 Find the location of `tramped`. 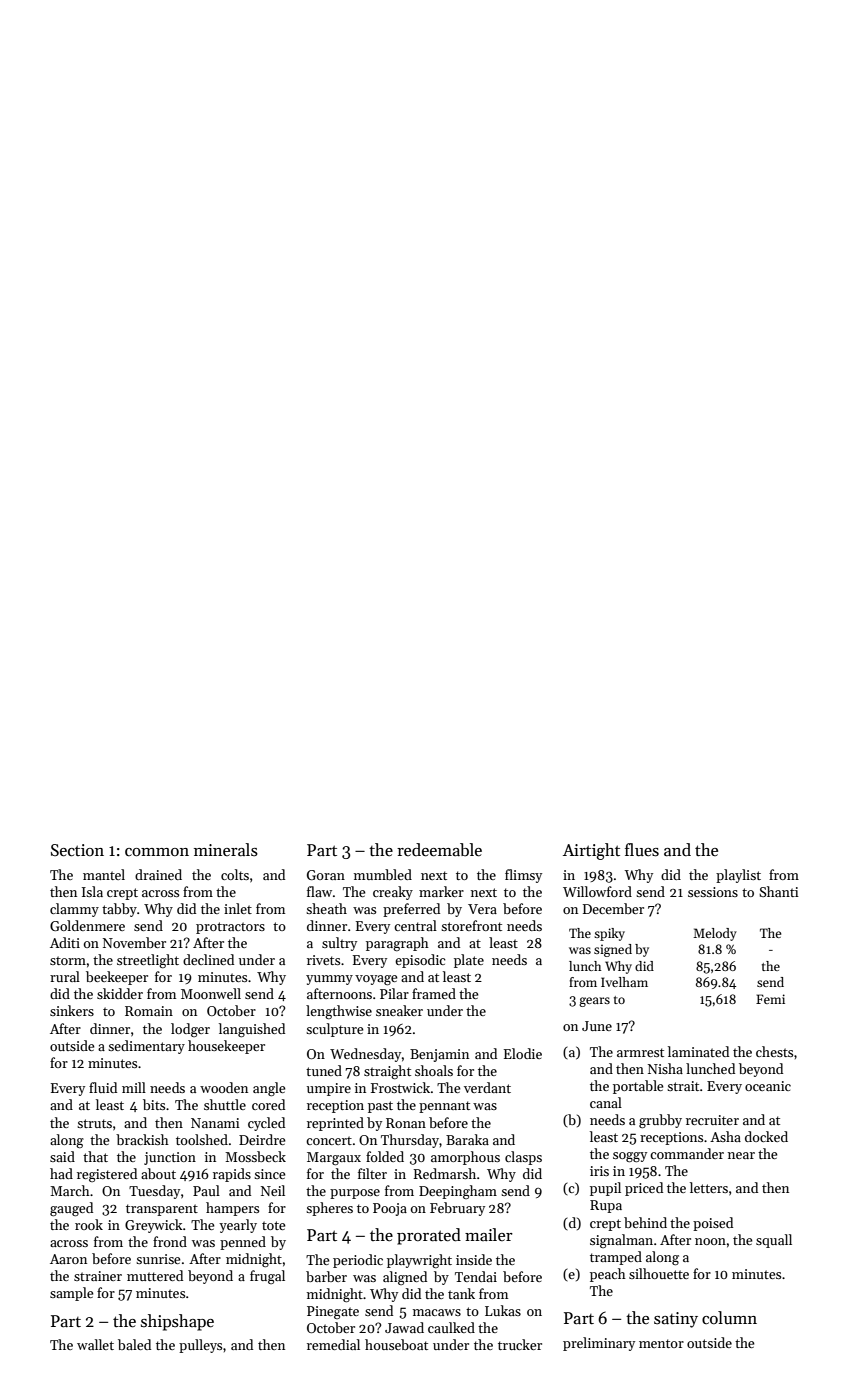

tramped is located at coordinates (616, 1258).
